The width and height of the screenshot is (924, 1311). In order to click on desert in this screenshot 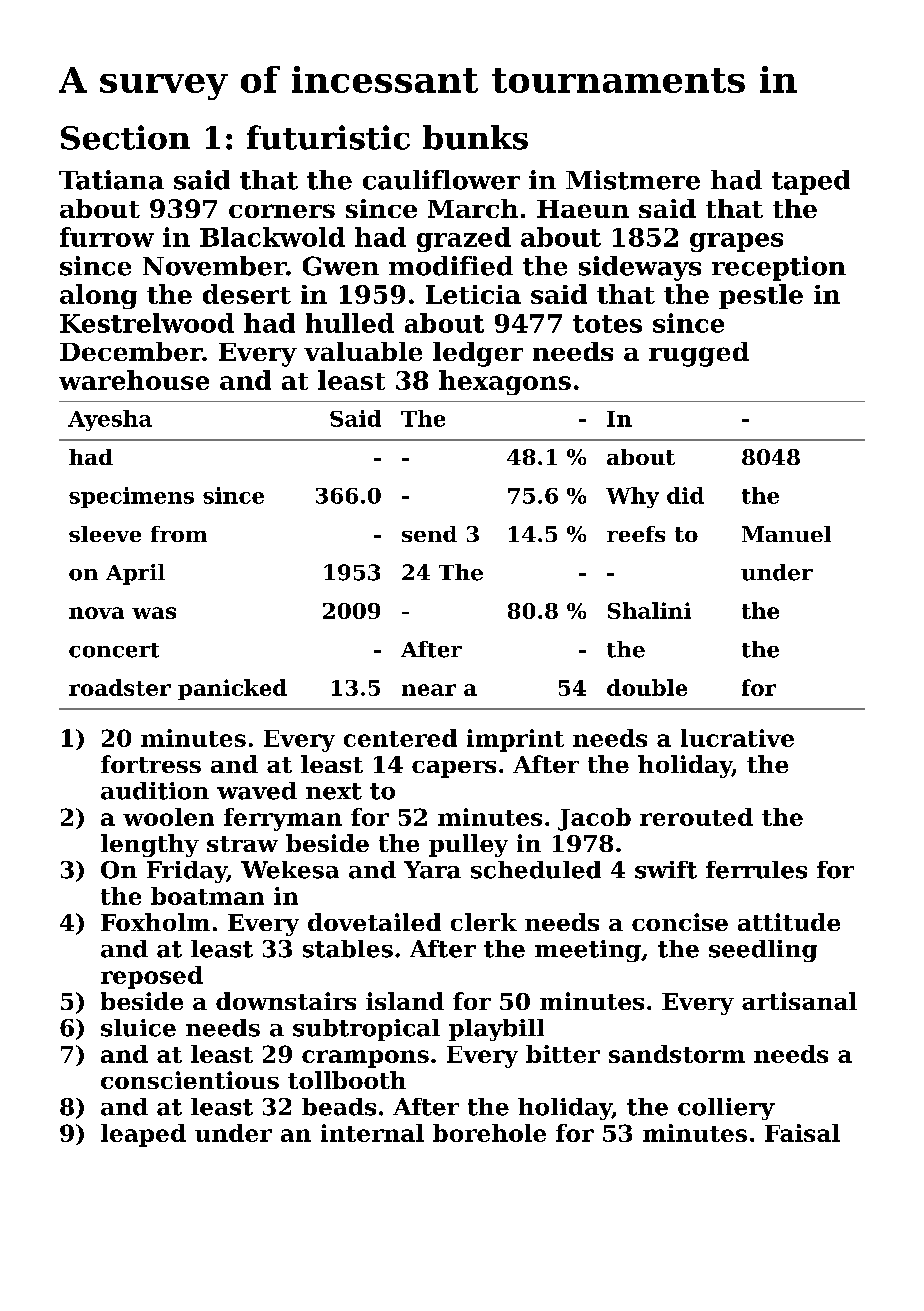, I will do `click(247, 294)`.
